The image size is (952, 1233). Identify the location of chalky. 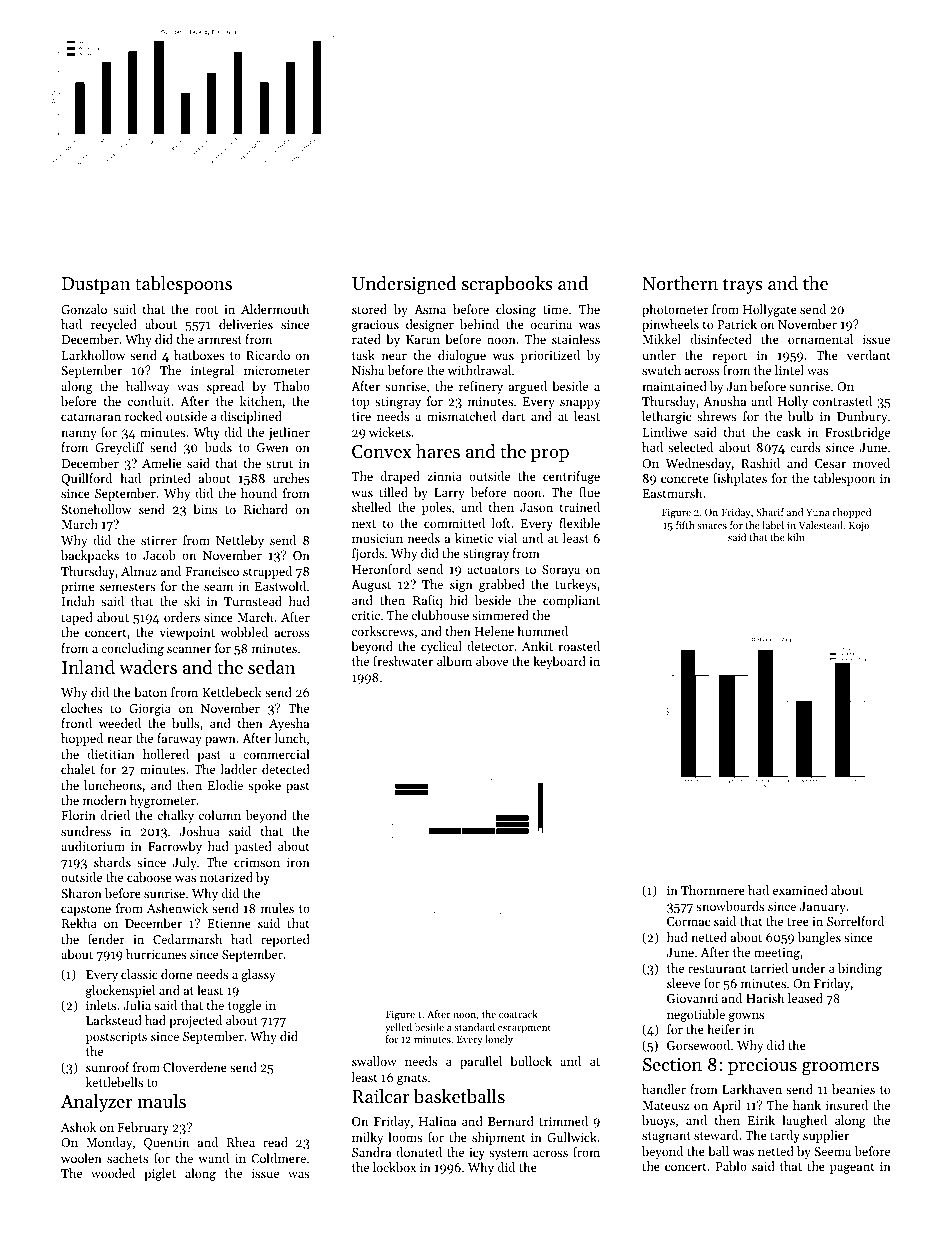
(176, 816).
